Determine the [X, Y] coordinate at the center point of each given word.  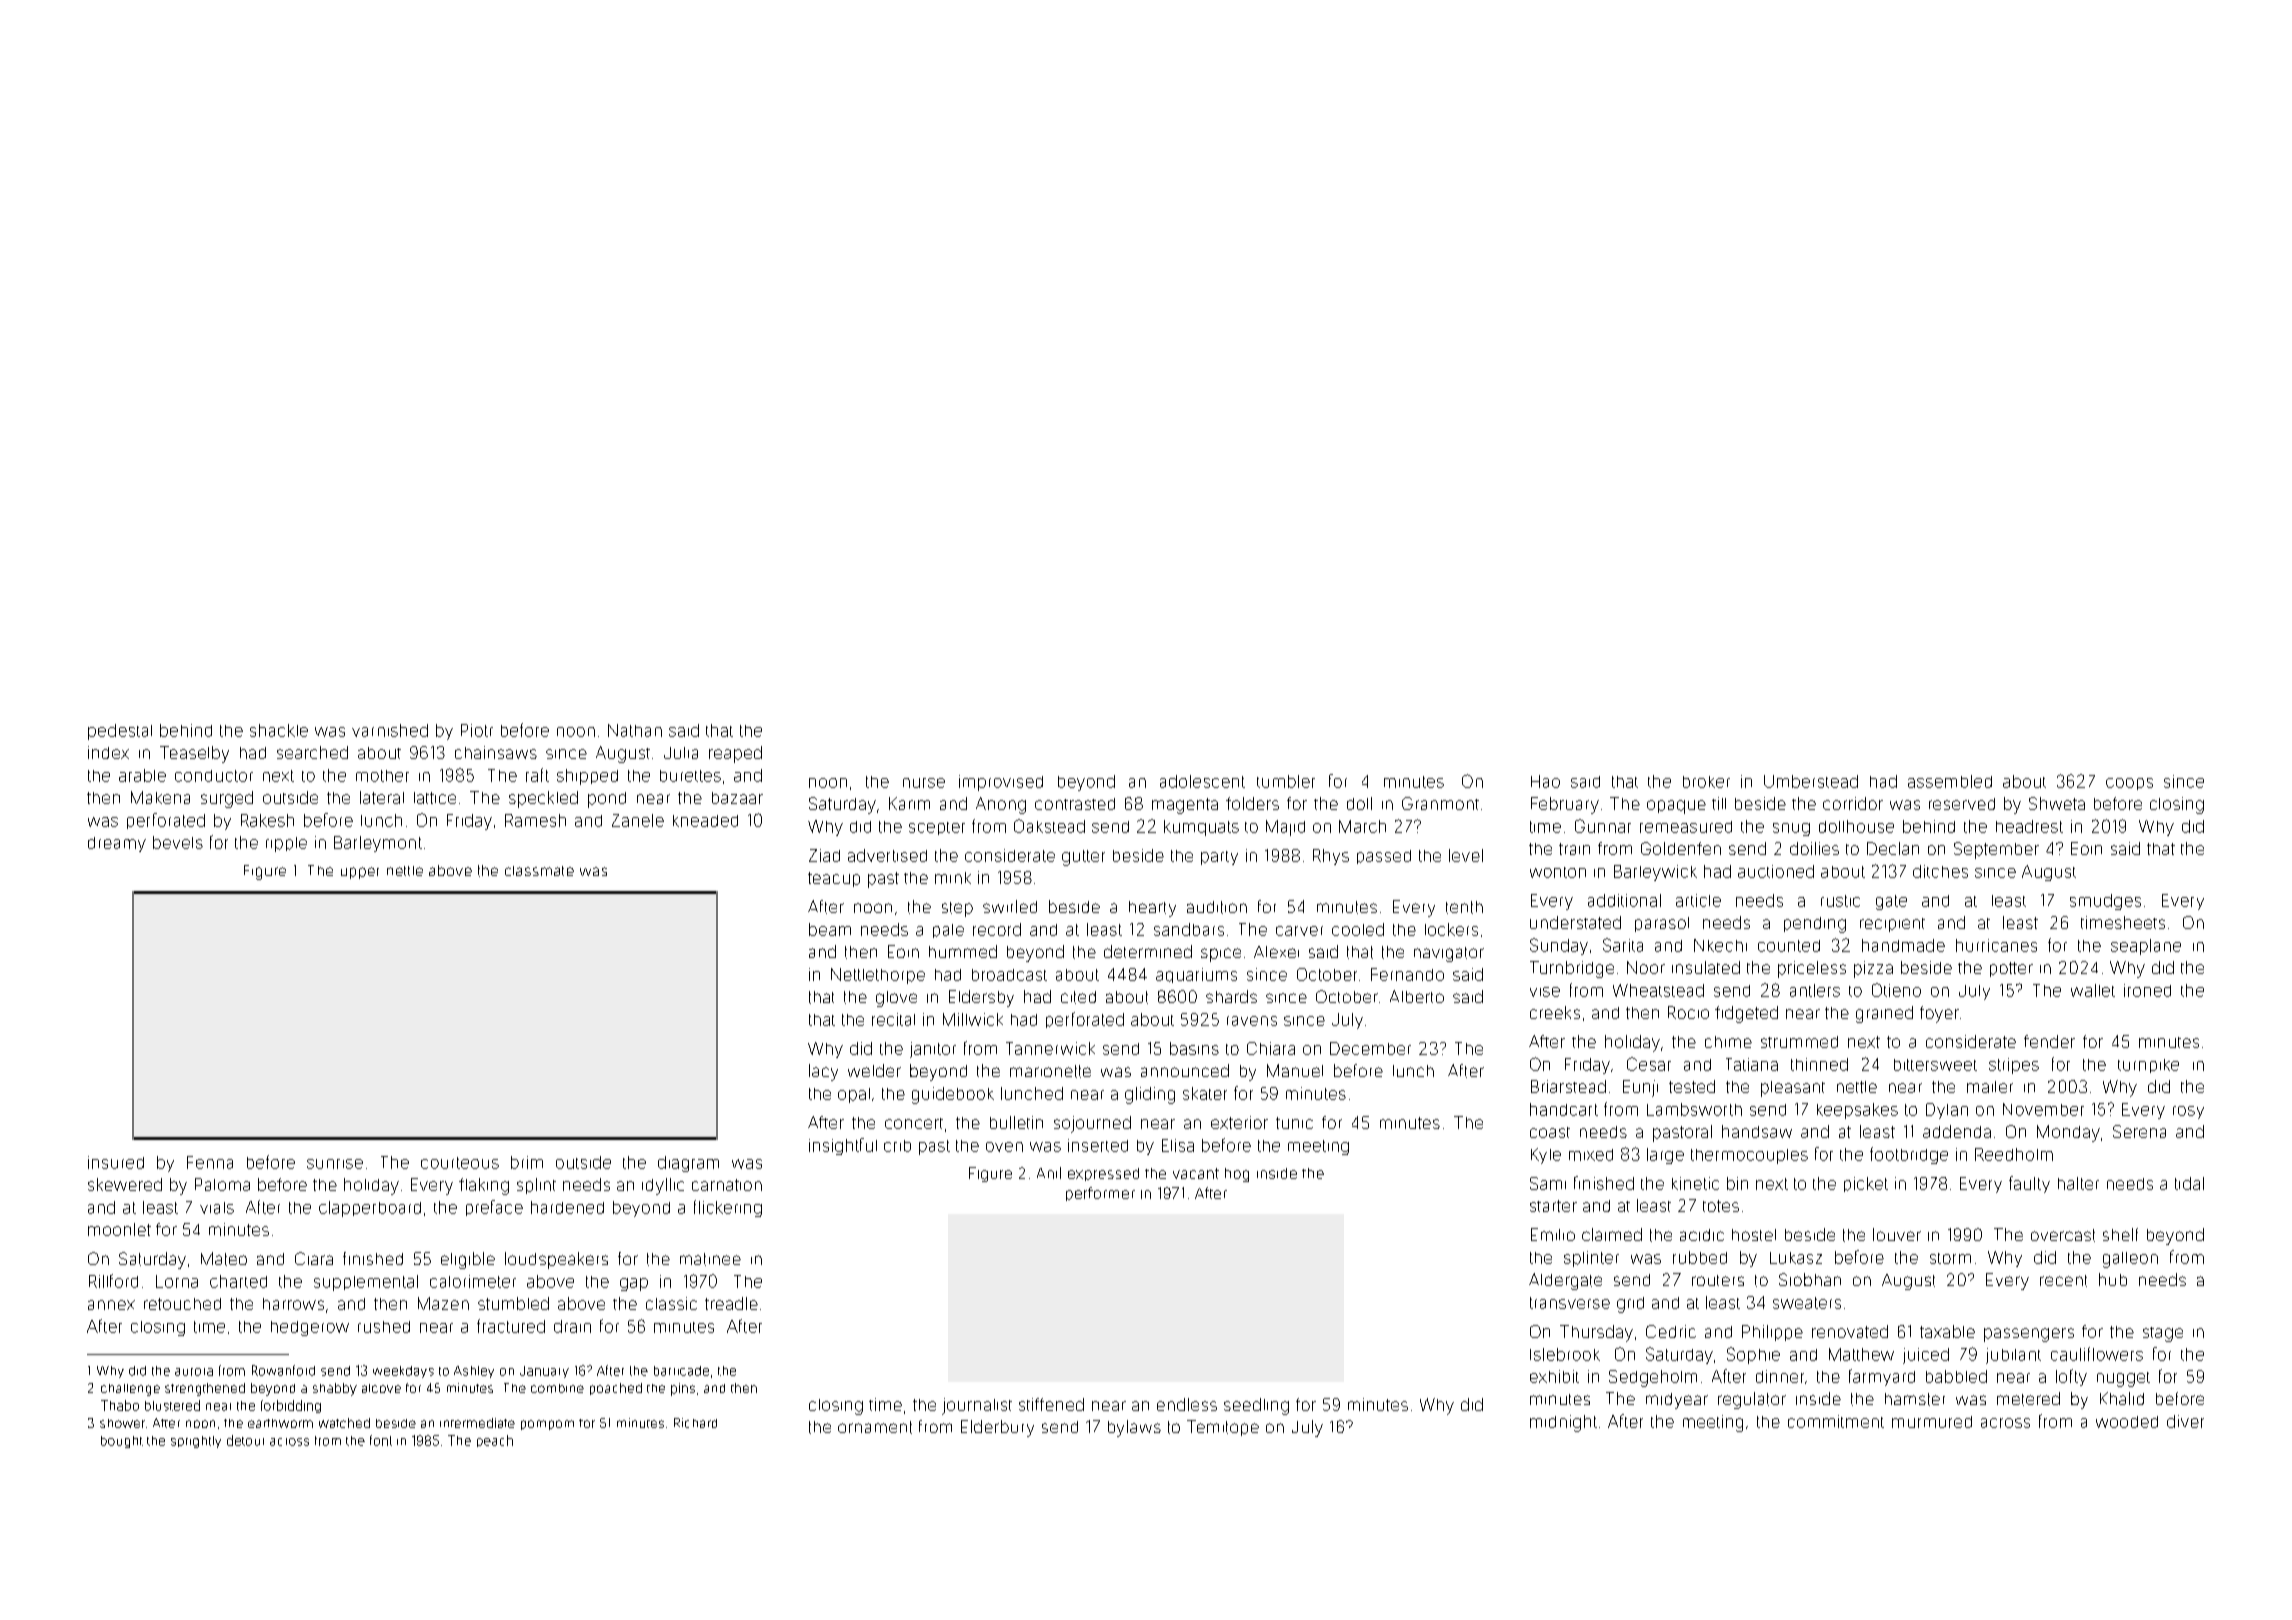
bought [122, 1442]
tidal [2189, 1183]
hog [1237, 1175]
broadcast [1009, 975]
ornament [875, 1427]
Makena [160, 797]
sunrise [335, 1164]
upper [360, 873]
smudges [2105, 902]
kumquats [1201, 828]
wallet [2093, 990]
